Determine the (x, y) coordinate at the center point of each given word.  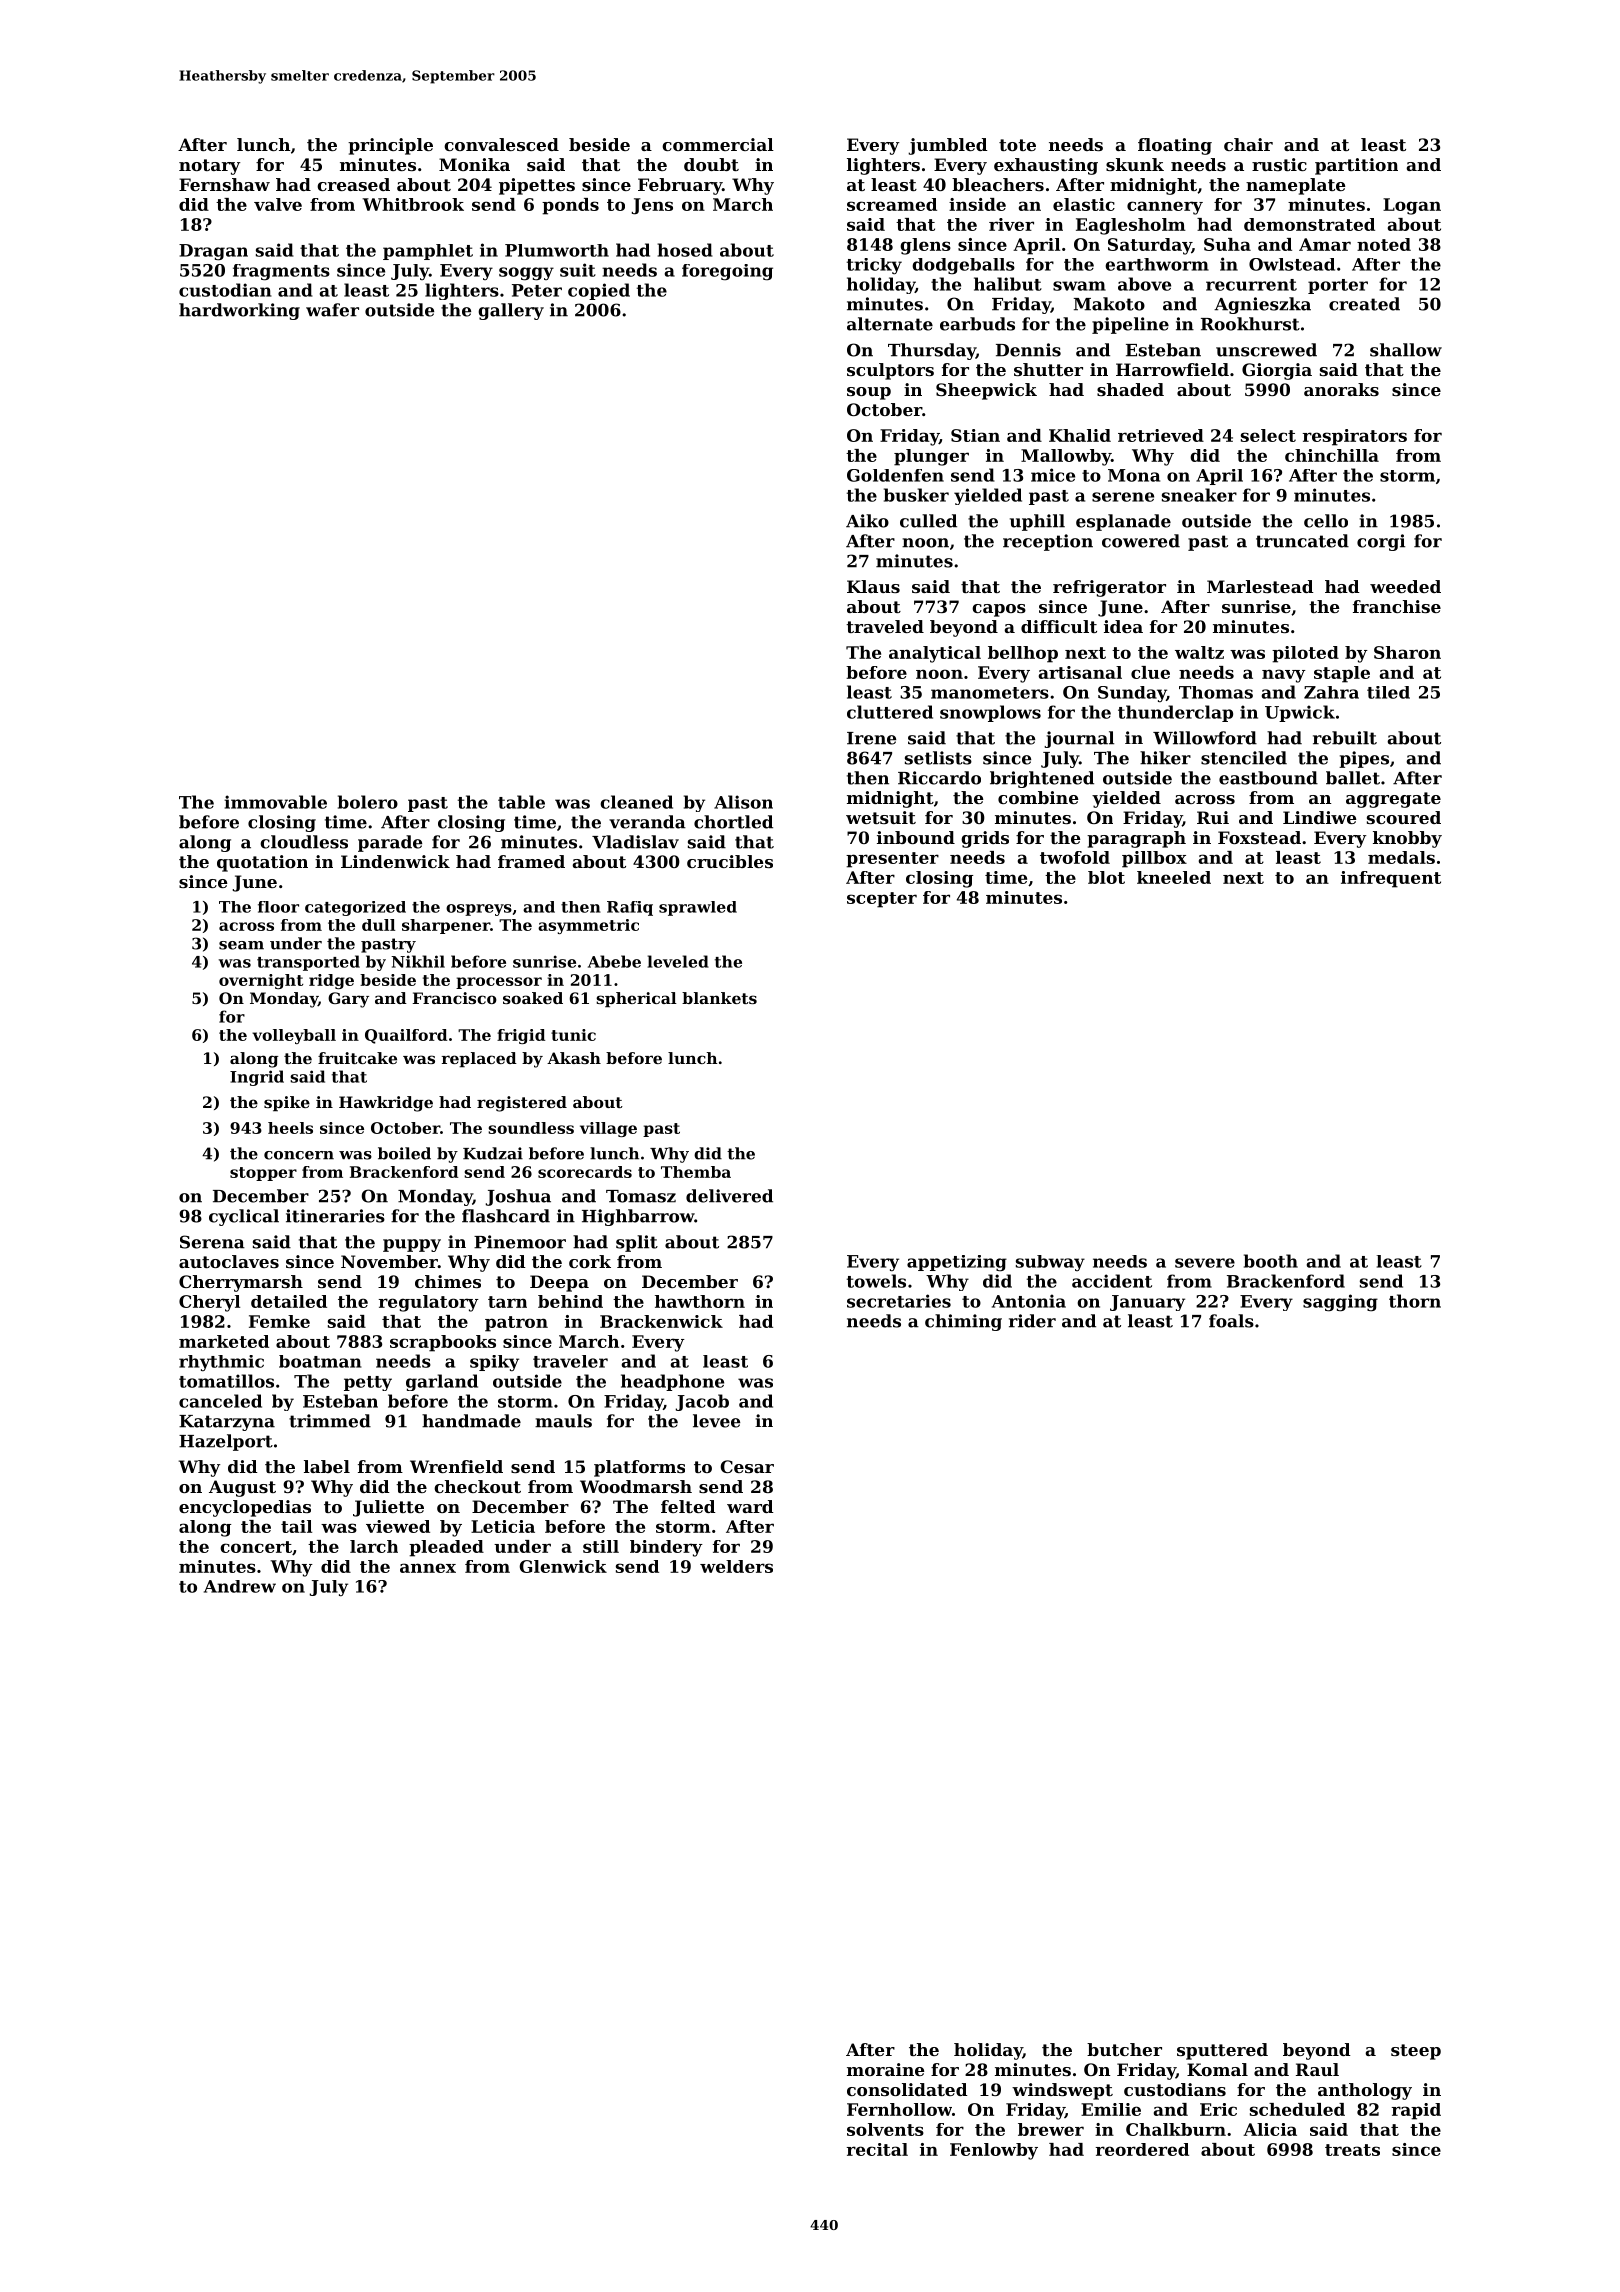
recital (877, 2149)
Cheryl (209, 1303)
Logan (1412, 206)
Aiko (867, 521)
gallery (511, 311)
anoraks (1341, 389)
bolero (368, 802)
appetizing (957, 1263)
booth (1271, 1261)
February (680, 186)
